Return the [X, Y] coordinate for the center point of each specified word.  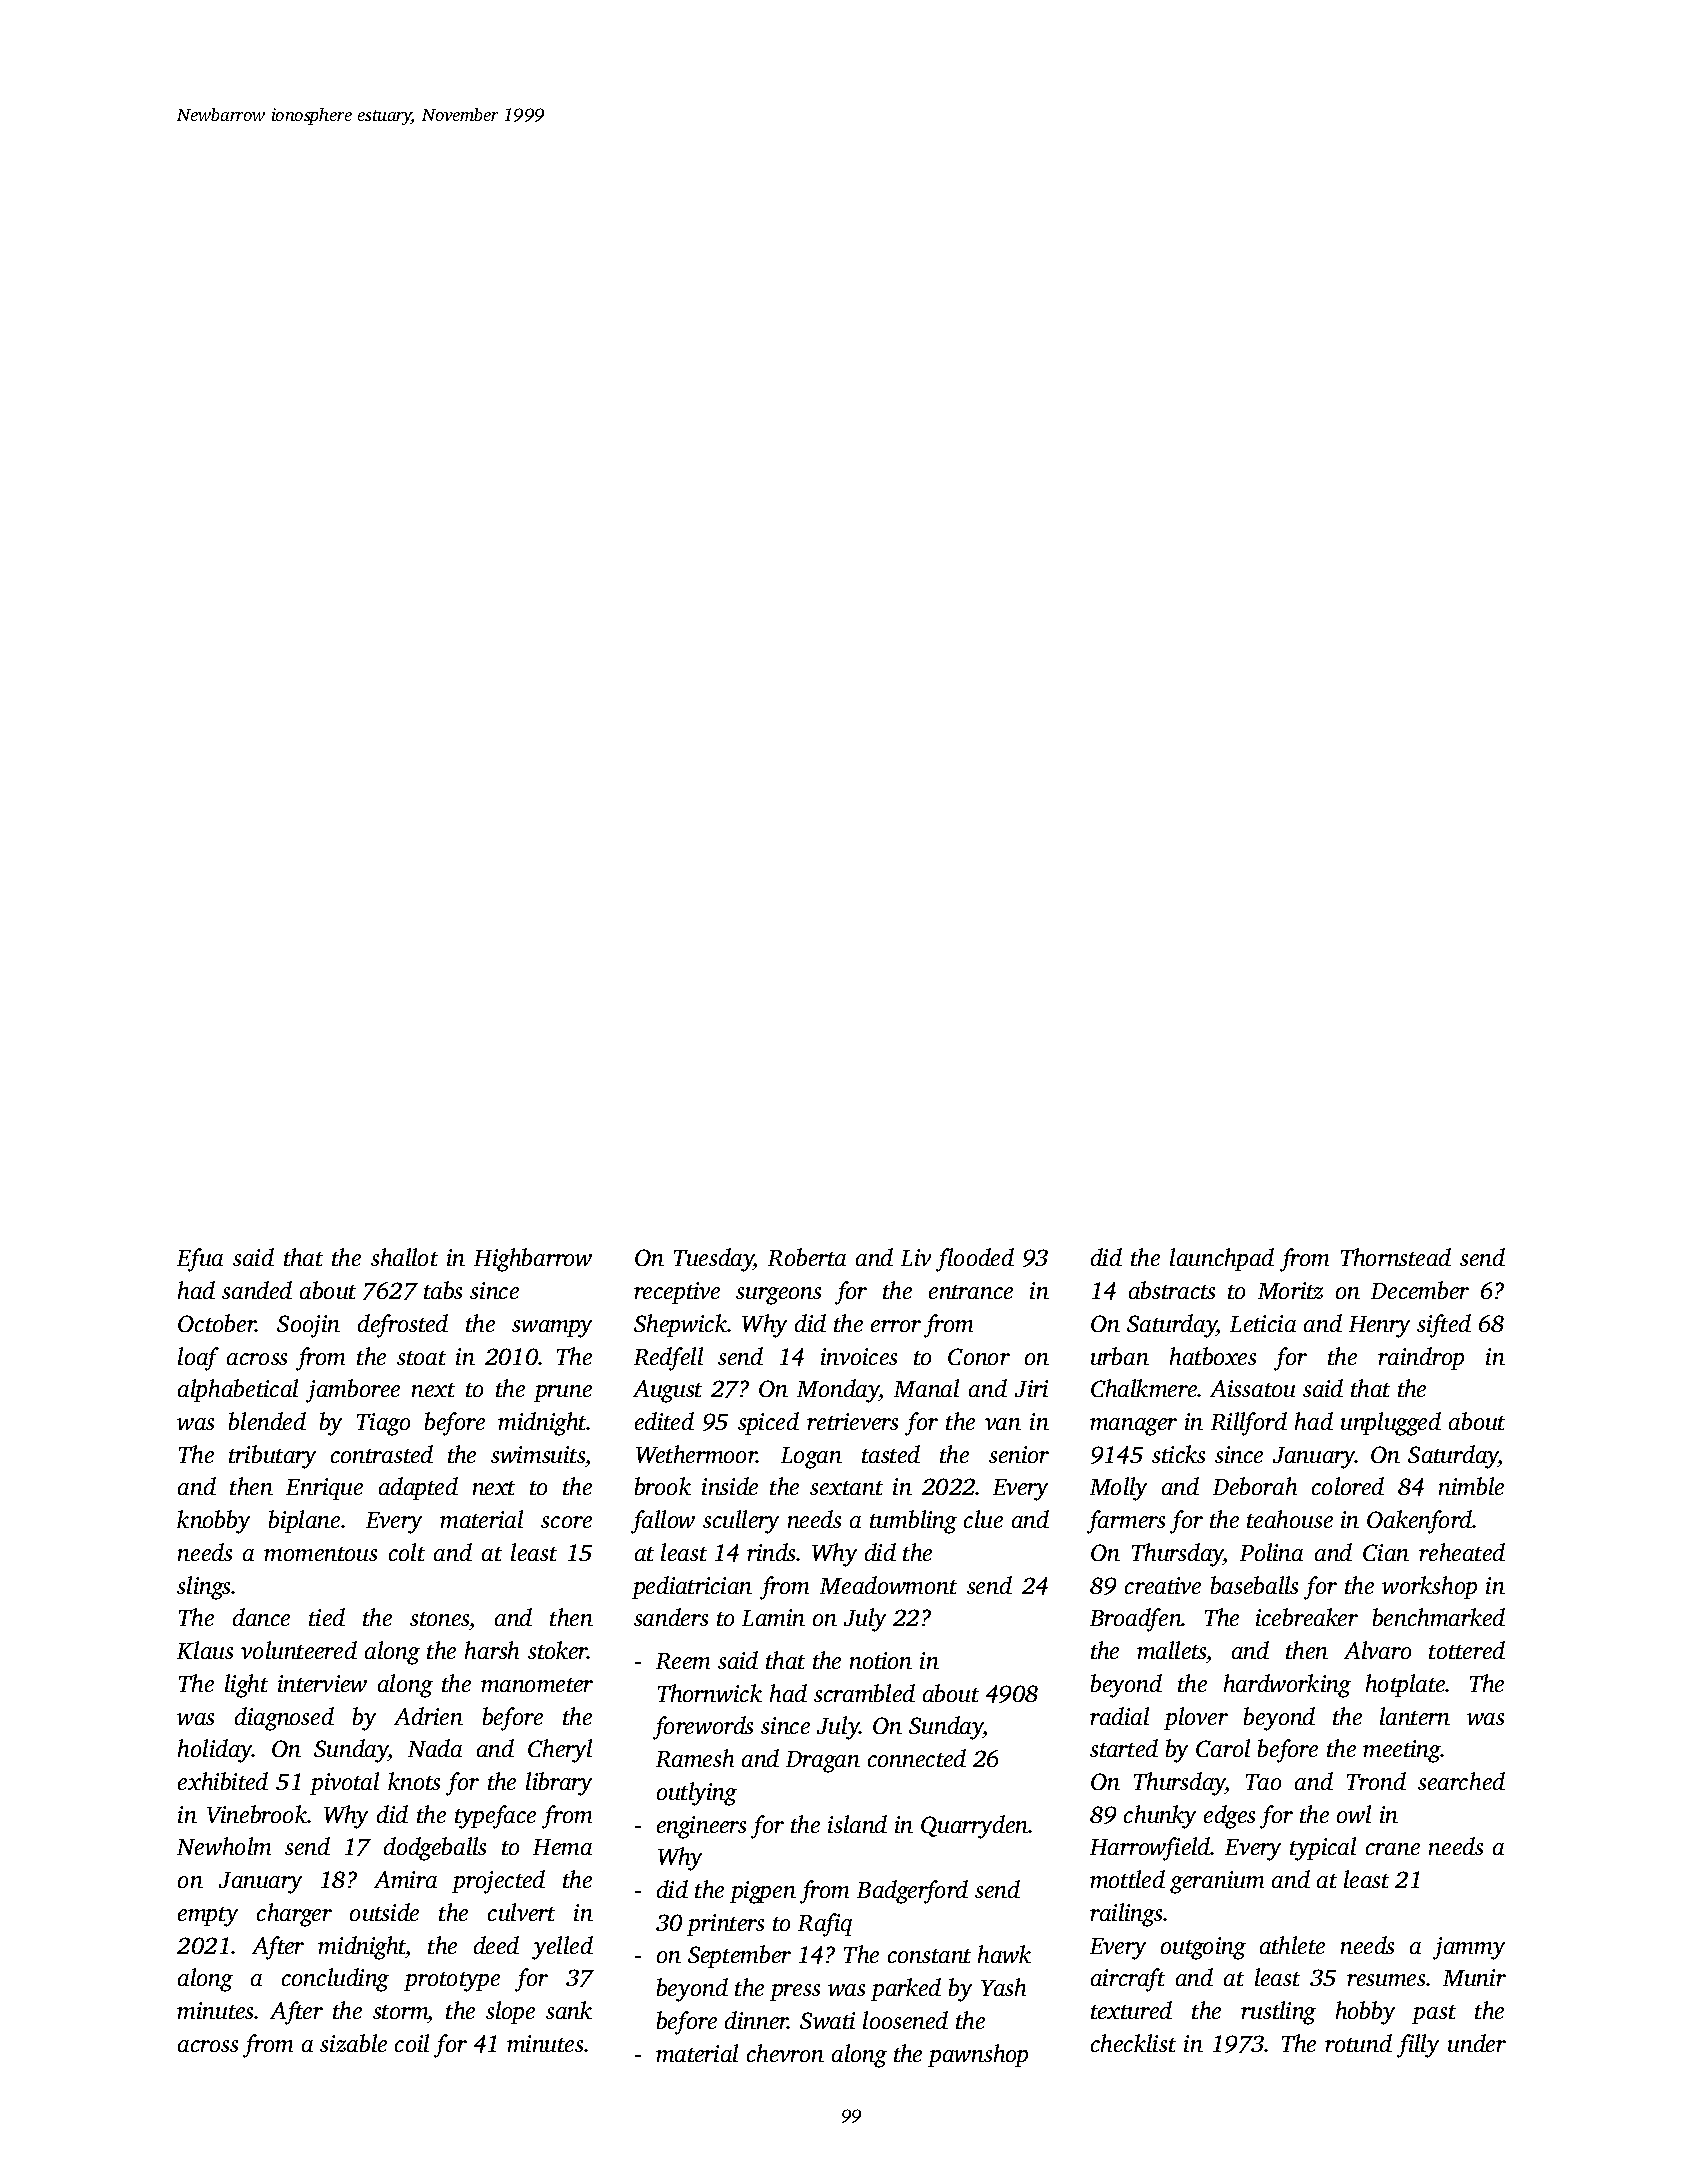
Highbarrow [533, 1260]
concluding [335, 1980]
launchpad [1222, 1259]
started [1124, 1748]
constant [929, 1956]
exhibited [223, 1781]
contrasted [382, 1454]
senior [1019, 1454]
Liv [916, 1257]
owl [1354, 1814]
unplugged [1391, 1424]
